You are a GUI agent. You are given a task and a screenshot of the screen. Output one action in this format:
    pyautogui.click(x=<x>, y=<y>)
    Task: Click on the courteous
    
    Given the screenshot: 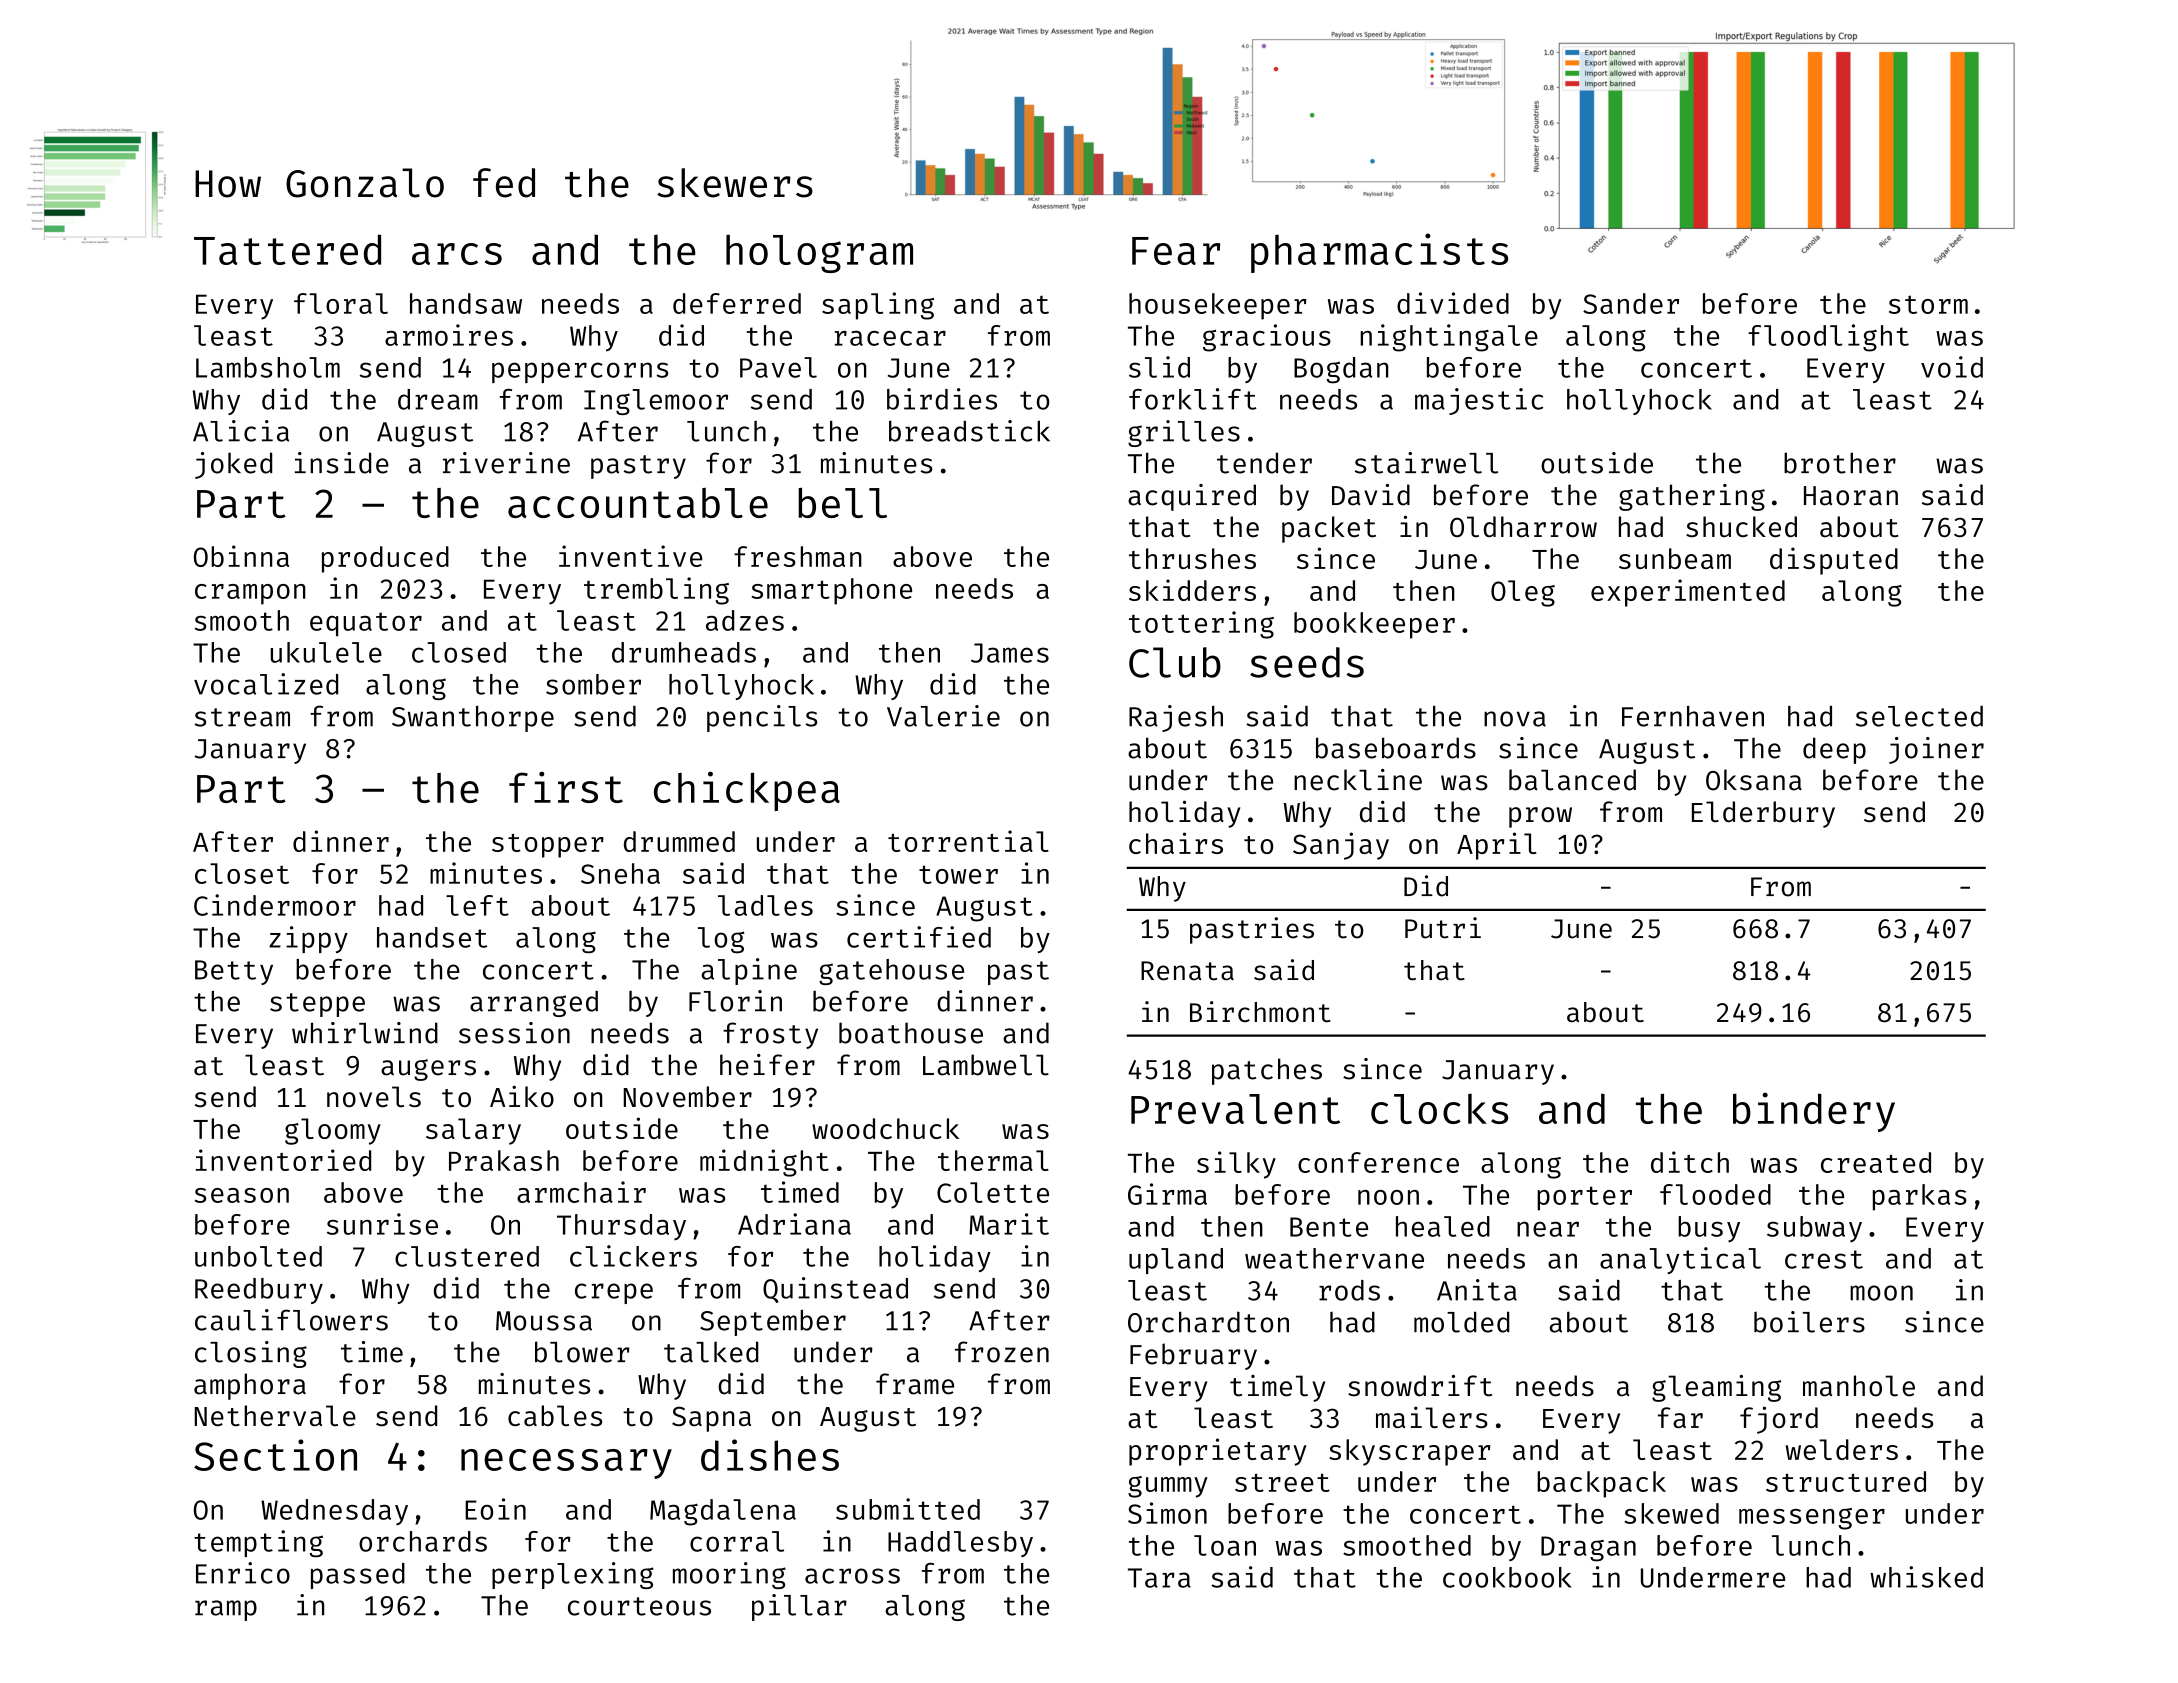 What is the action you would take?
    pyautogui.click(x=639, y=1606)
